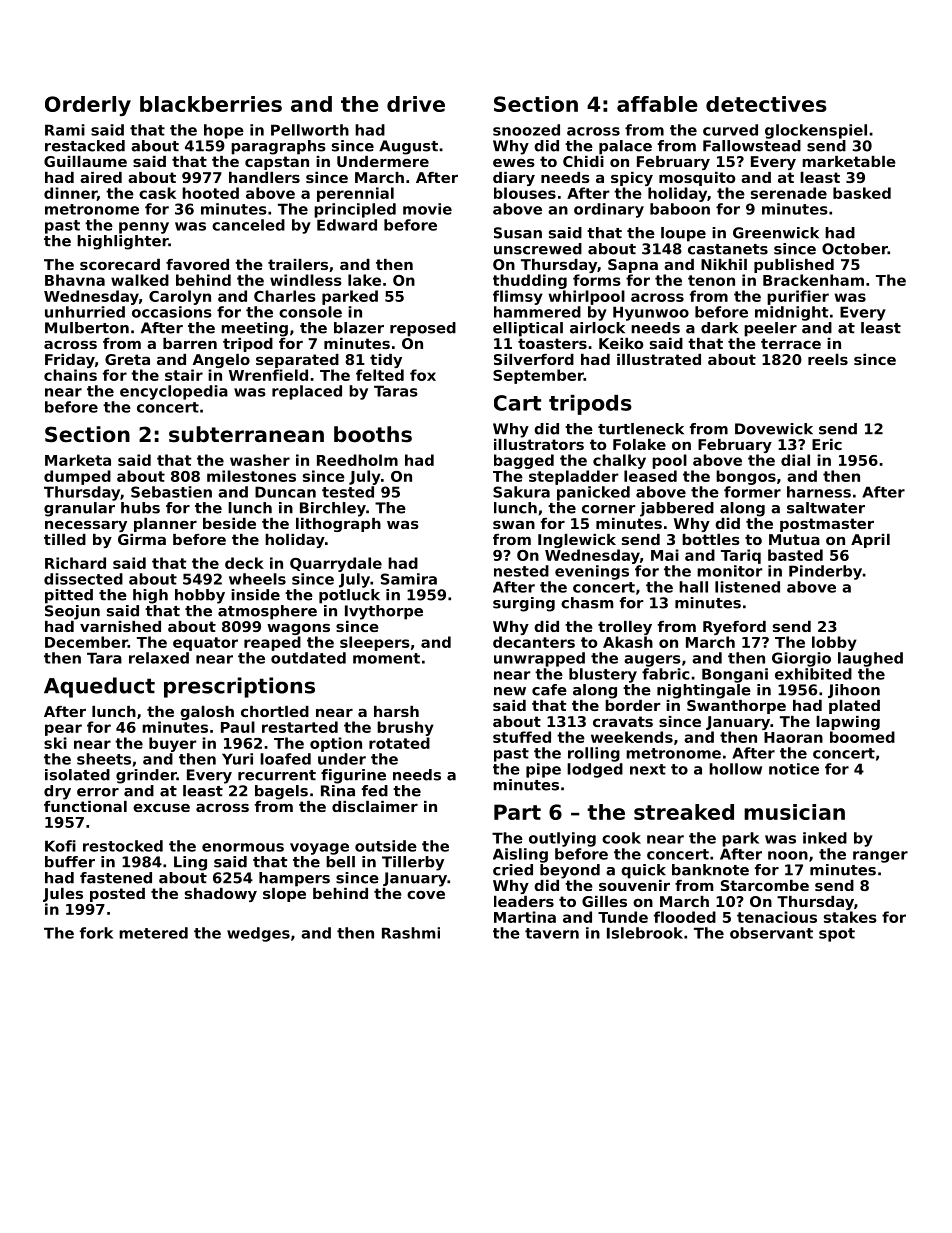 Image resolution: width=952 pixels, height=1233 pixels. Describe the element at coordinates (855, 249) in the document. I see `October` at that location.
